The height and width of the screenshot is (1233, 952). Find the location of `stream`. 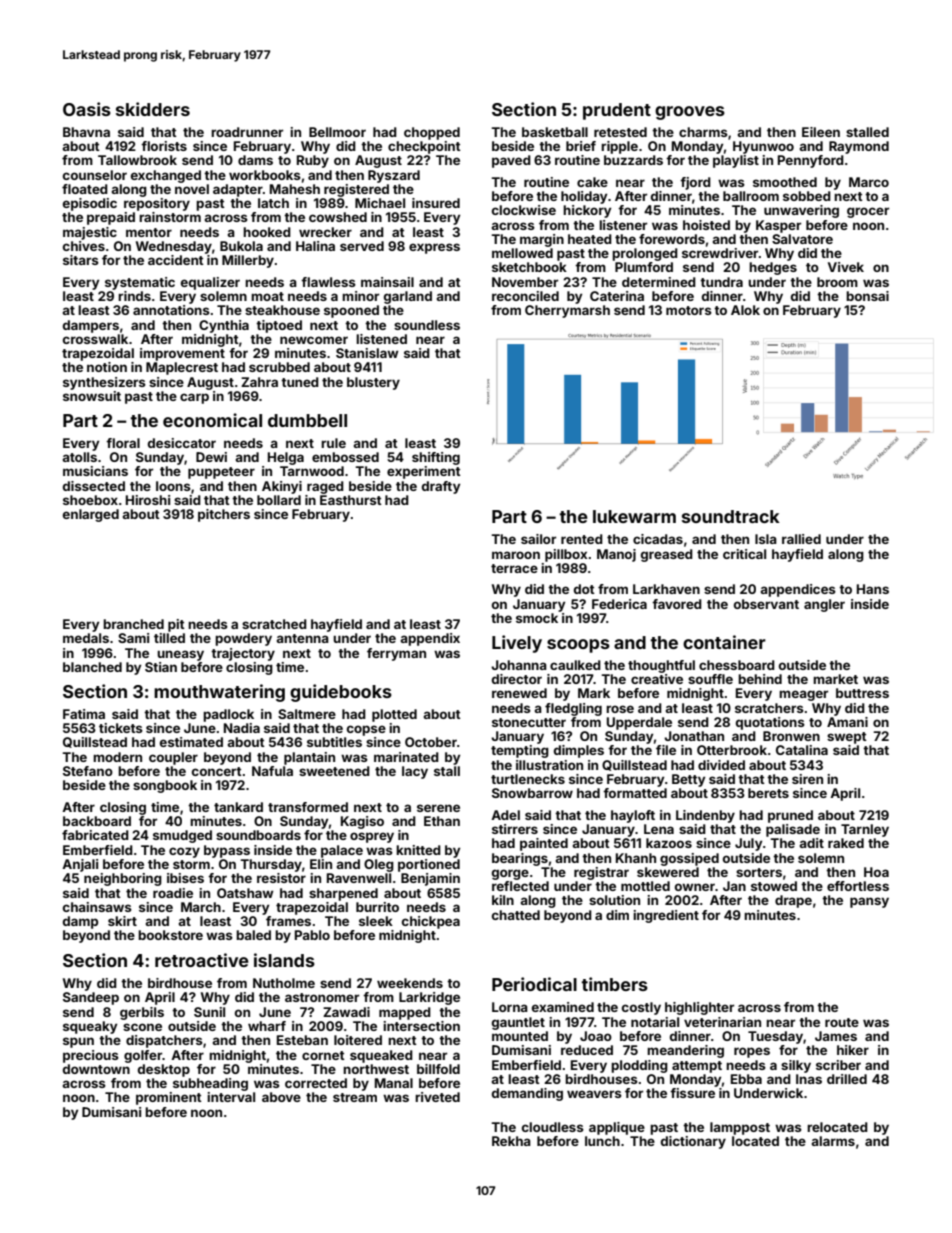

stream is located at coordinates (355, 1097).
